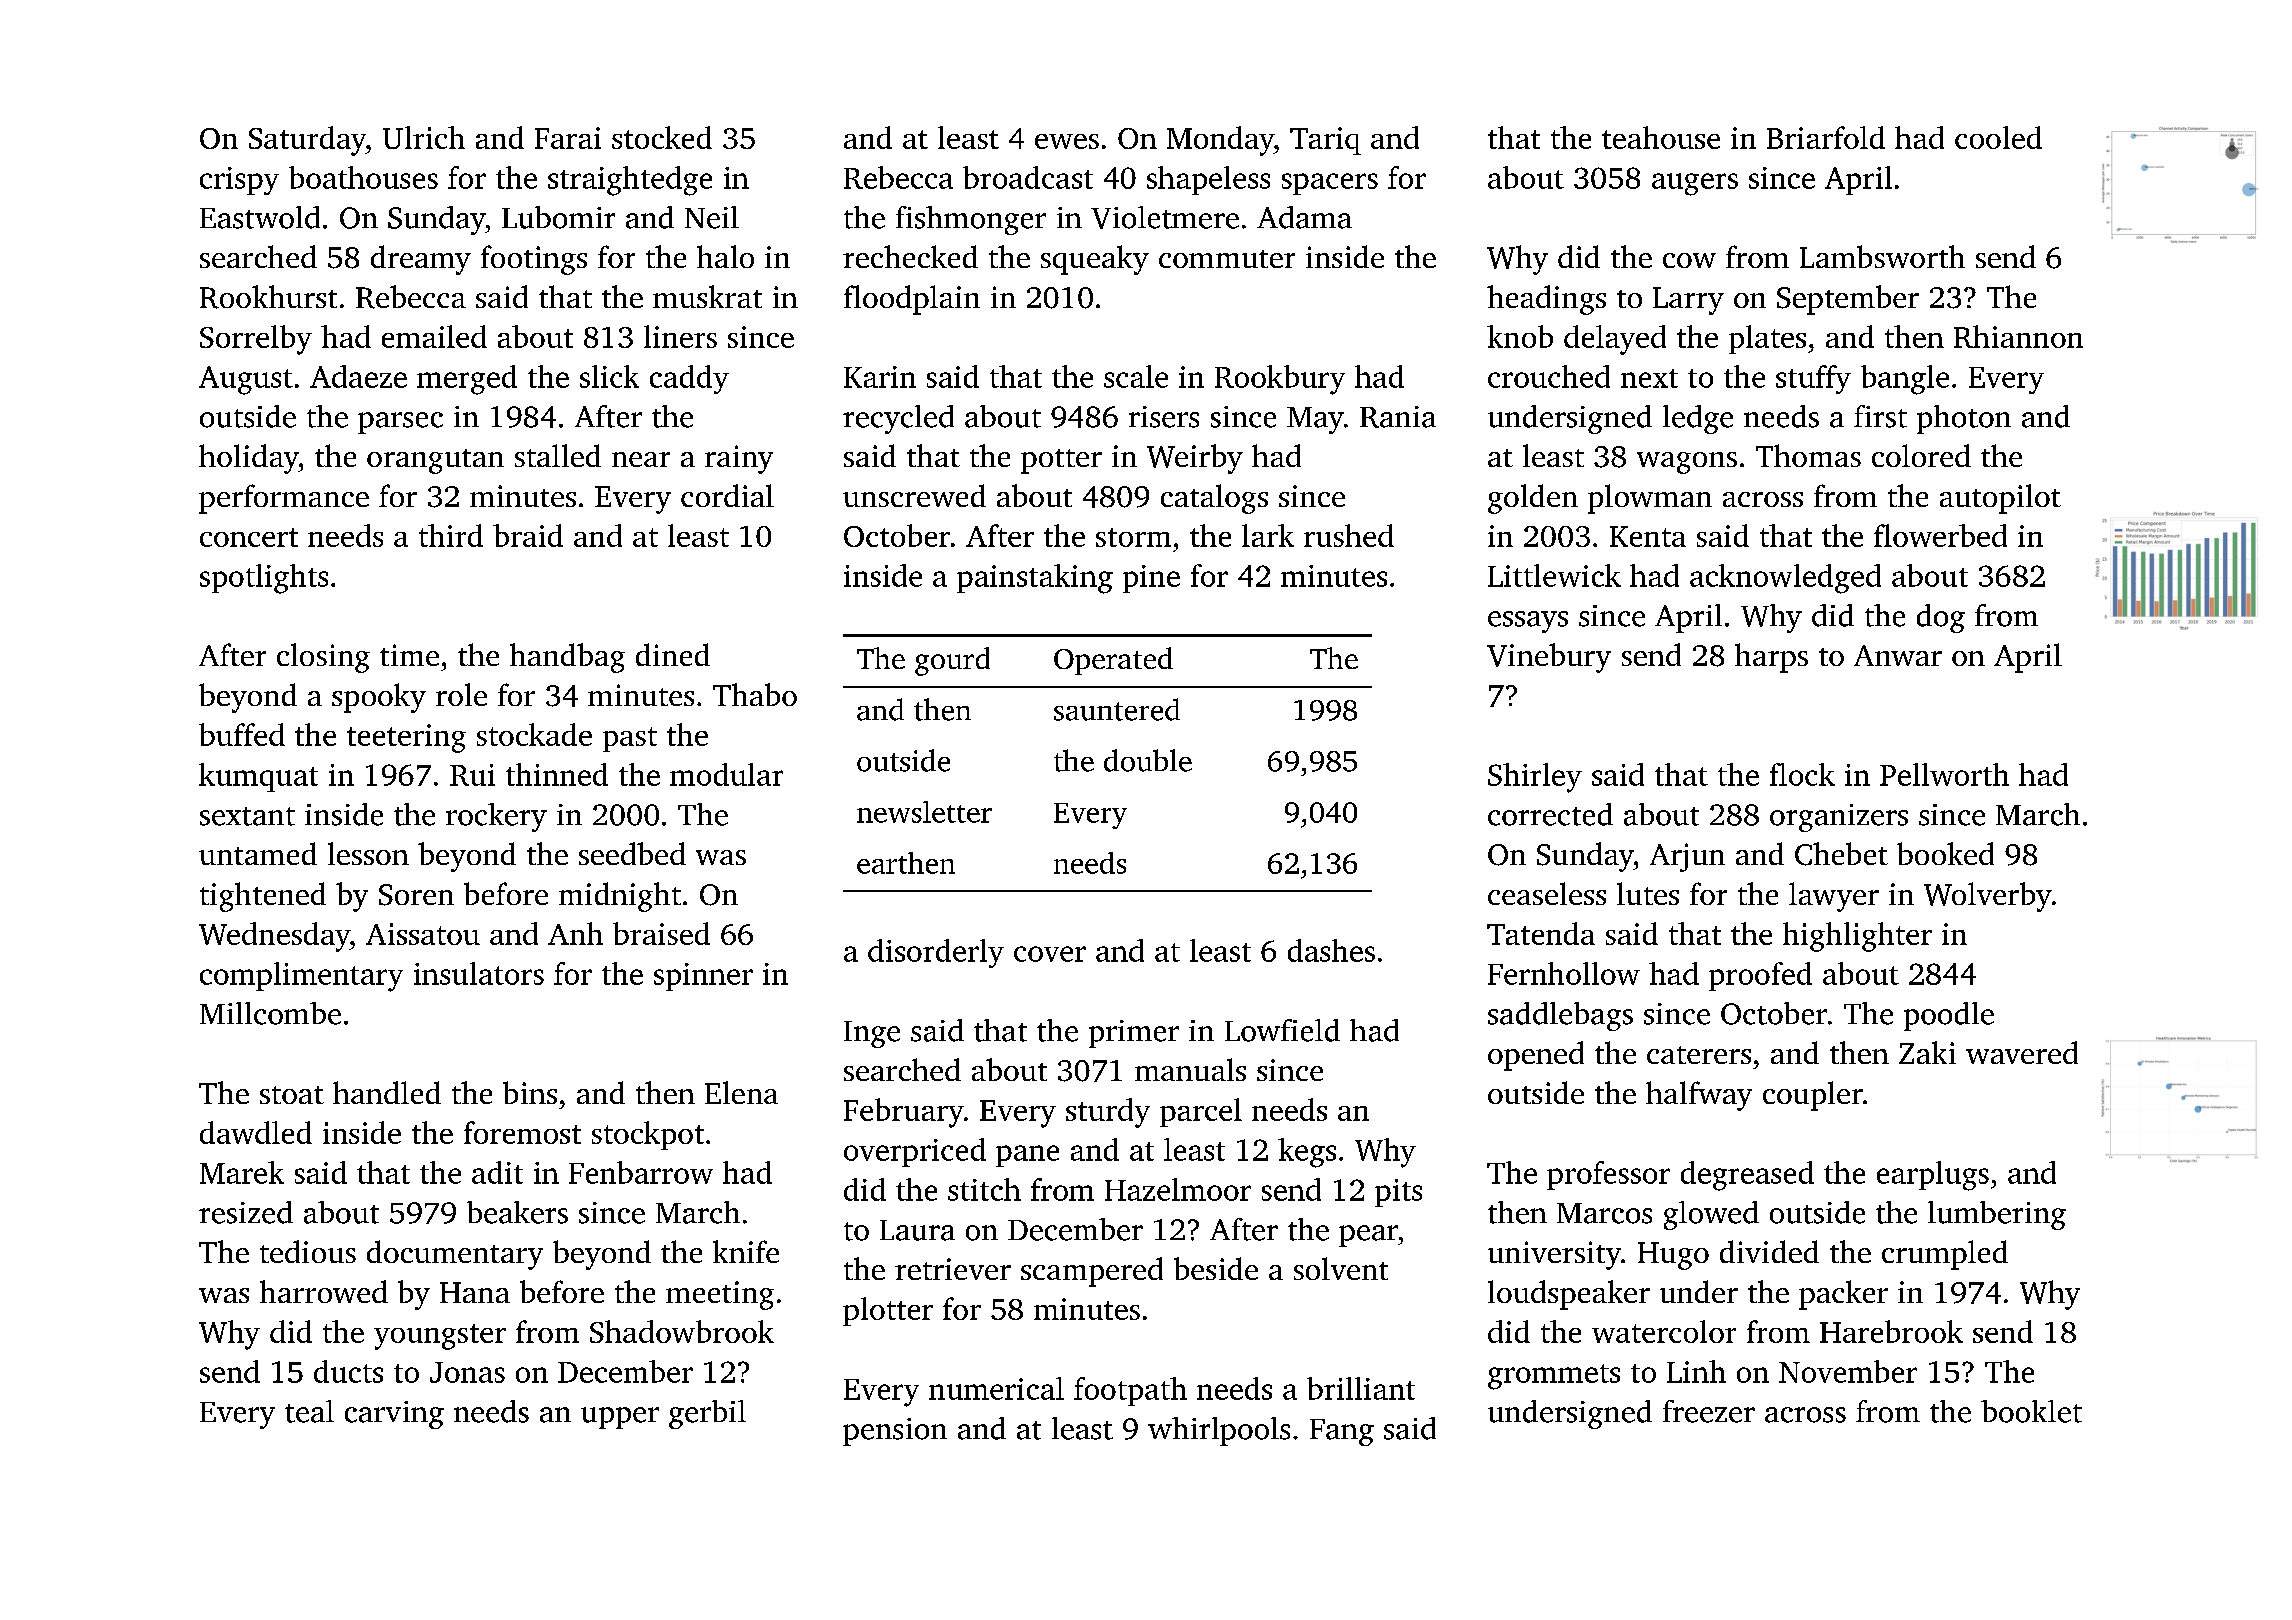  I want to click on dog, so click(1941, 618).
